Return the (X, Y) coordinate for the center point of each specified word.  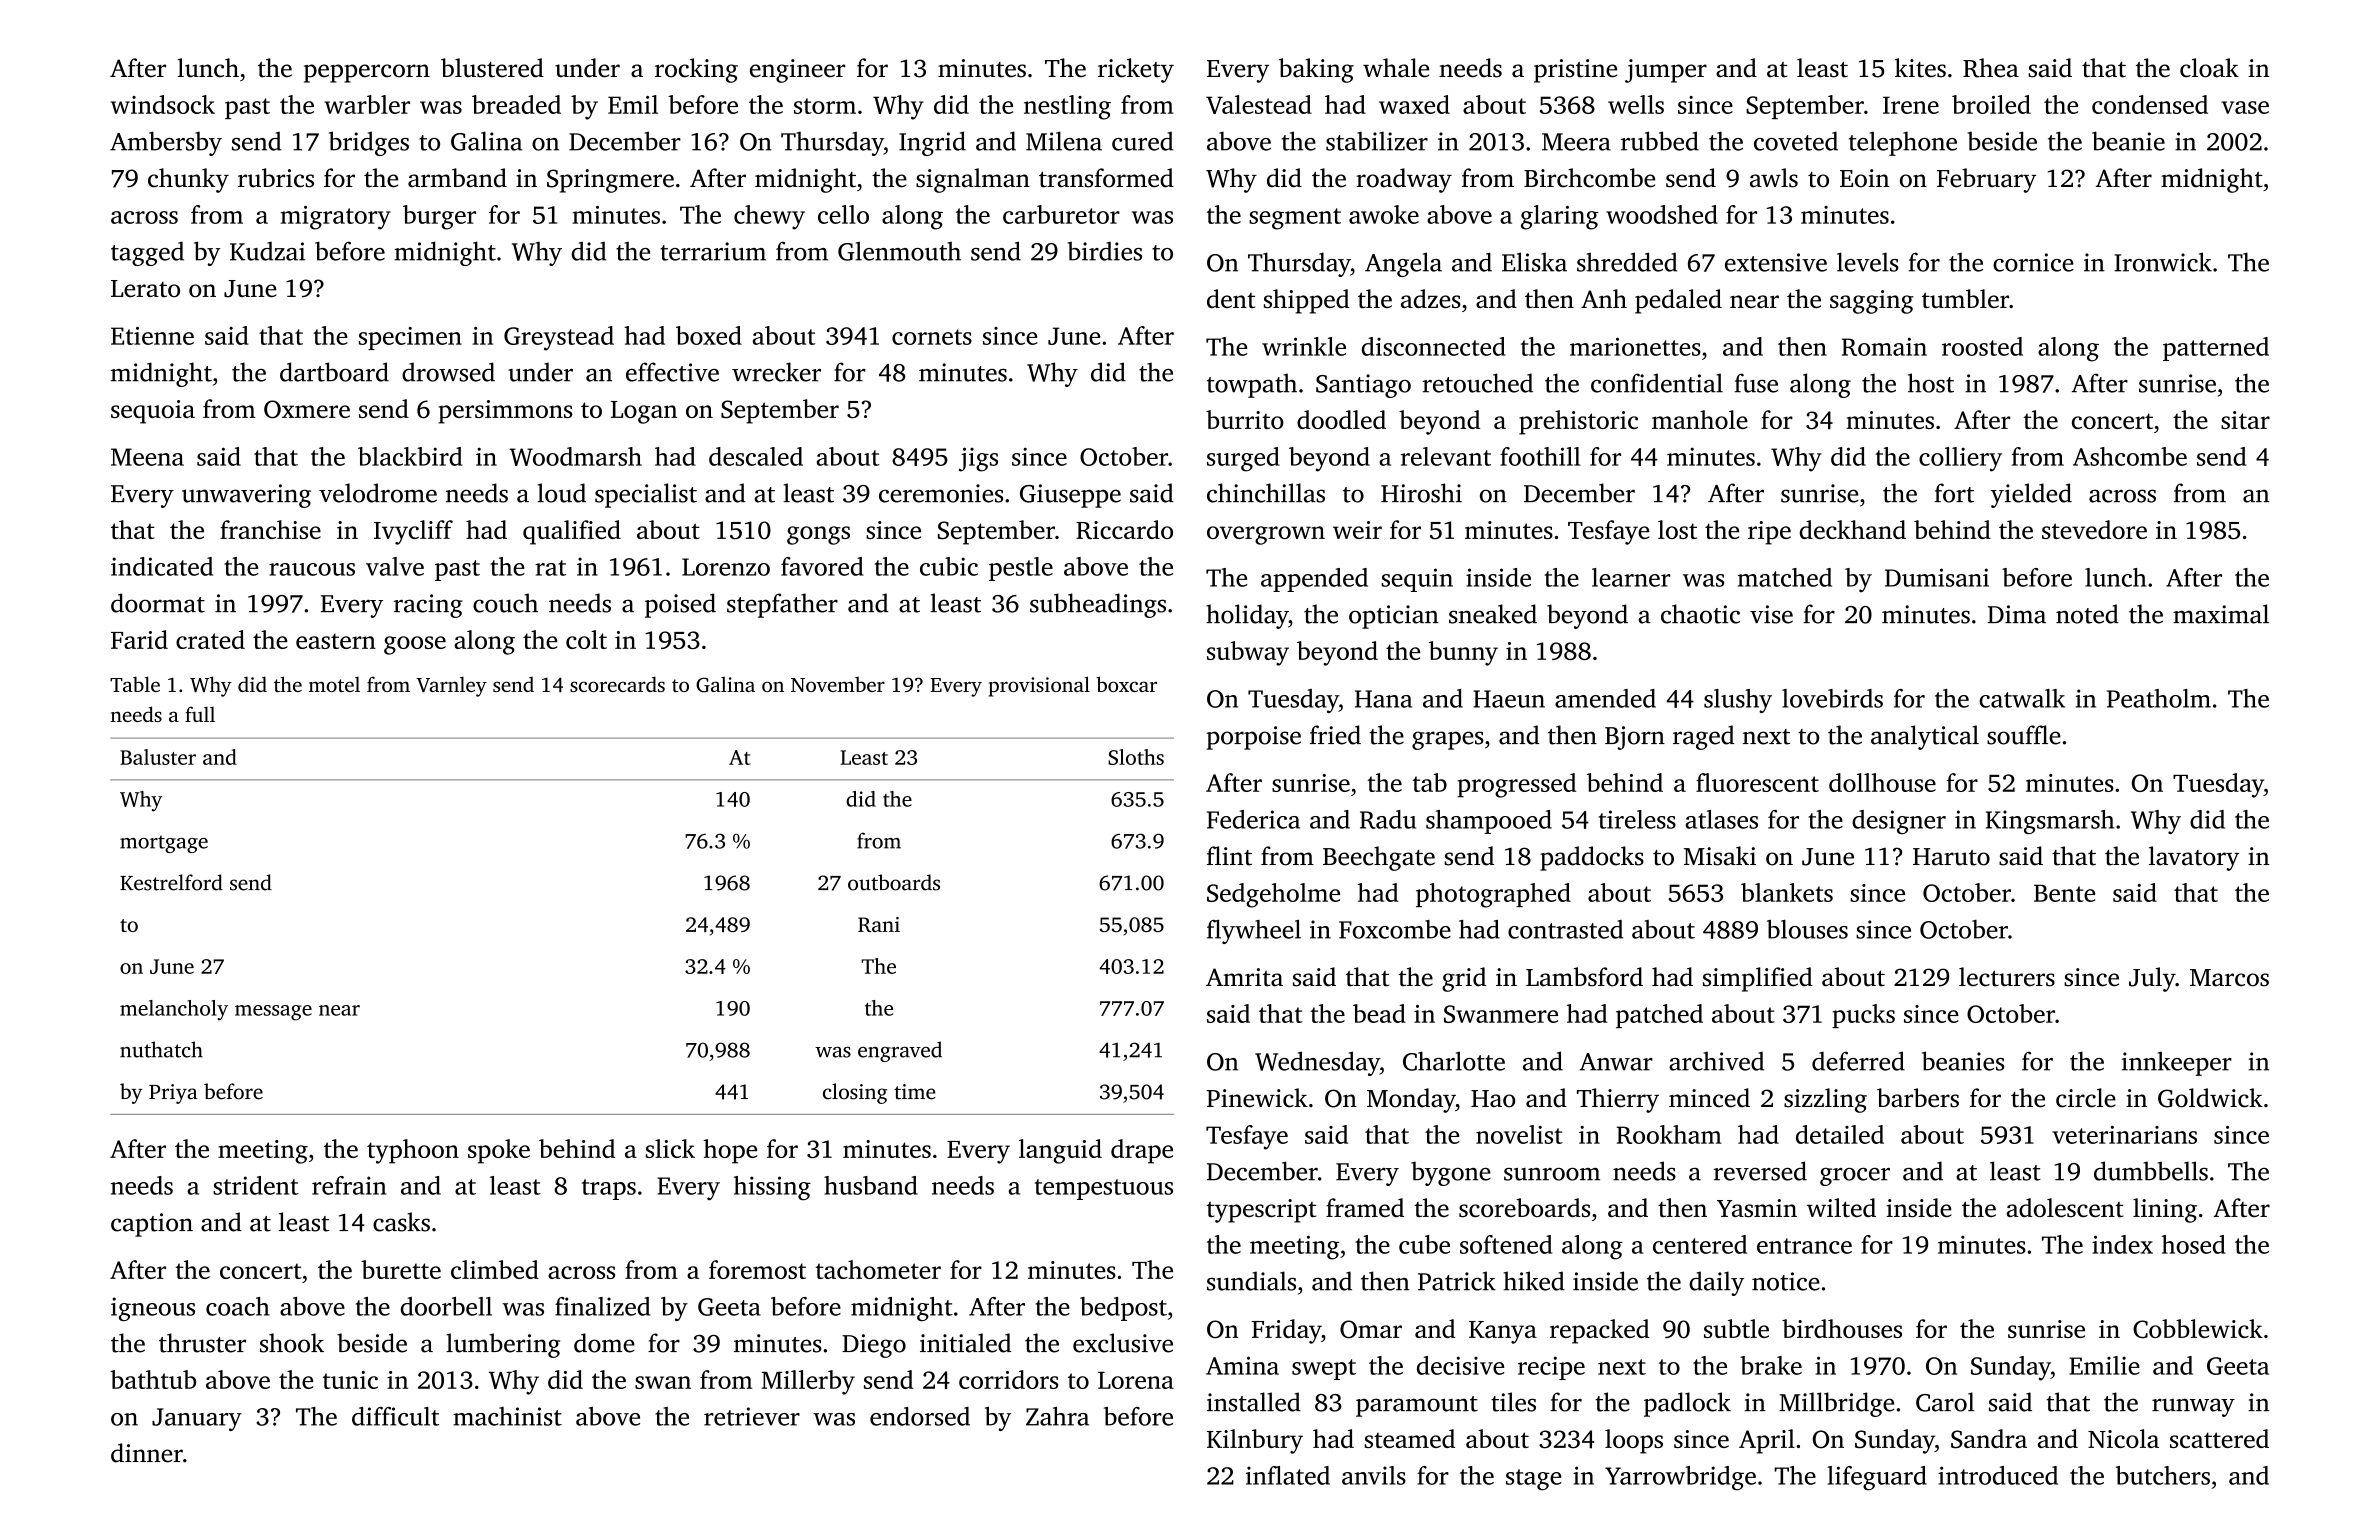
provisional (1039, 686)
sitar (2245, 420)
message (273, 1013)
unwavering (246, 496)
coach (238, 1306)
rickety (1136, 70)
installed (1254, 1402)
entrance (1804, 1246)
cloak (2209, 68)
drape (1142, 1151)
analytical (1925, 737)
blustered (492, 68)
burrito (1245, 419)
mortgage (164, 844)
